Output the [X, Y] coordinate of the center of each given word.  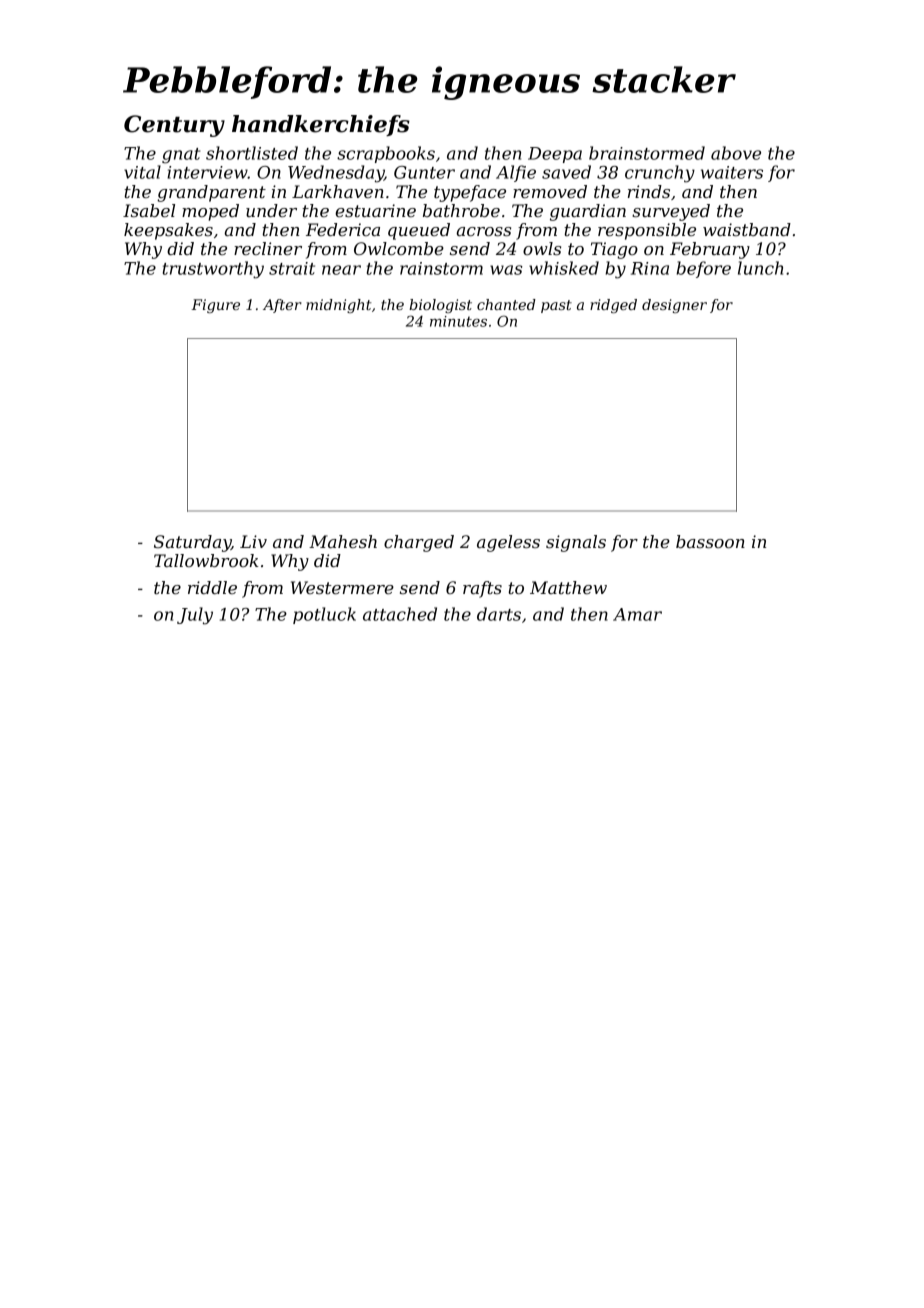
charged [419, 543]
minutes [458, 321]
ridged [613, 306]
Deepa [555, 155]
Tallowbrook [206, 560]
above [736, 153]
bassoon [710, 541]
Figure [215, 306]
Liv [253, 541]
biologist [440, 306]
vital [142, 172]
